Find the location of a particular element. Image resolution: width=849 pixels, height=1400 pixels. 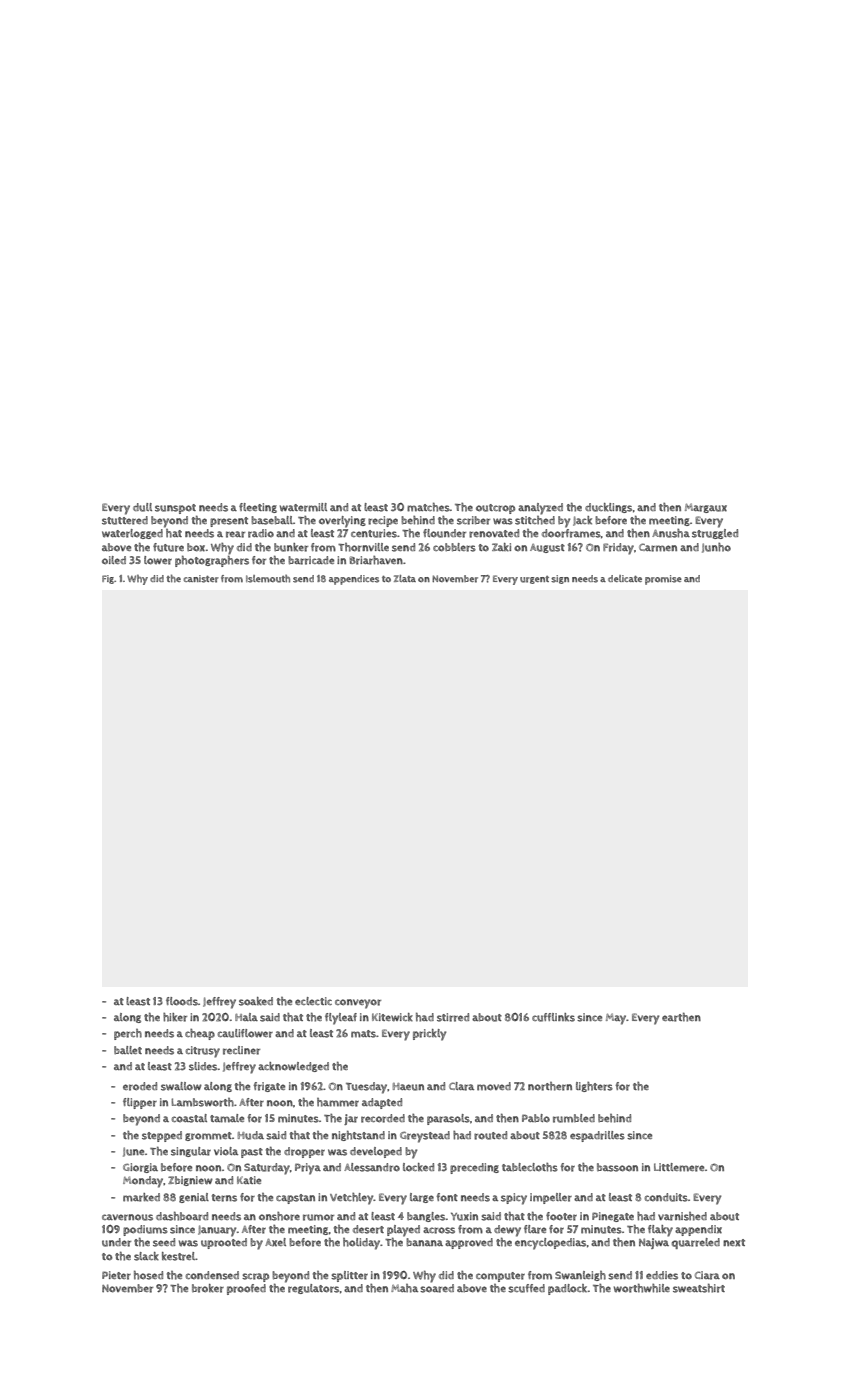

regulators is located at coordinates (313, 1289).
